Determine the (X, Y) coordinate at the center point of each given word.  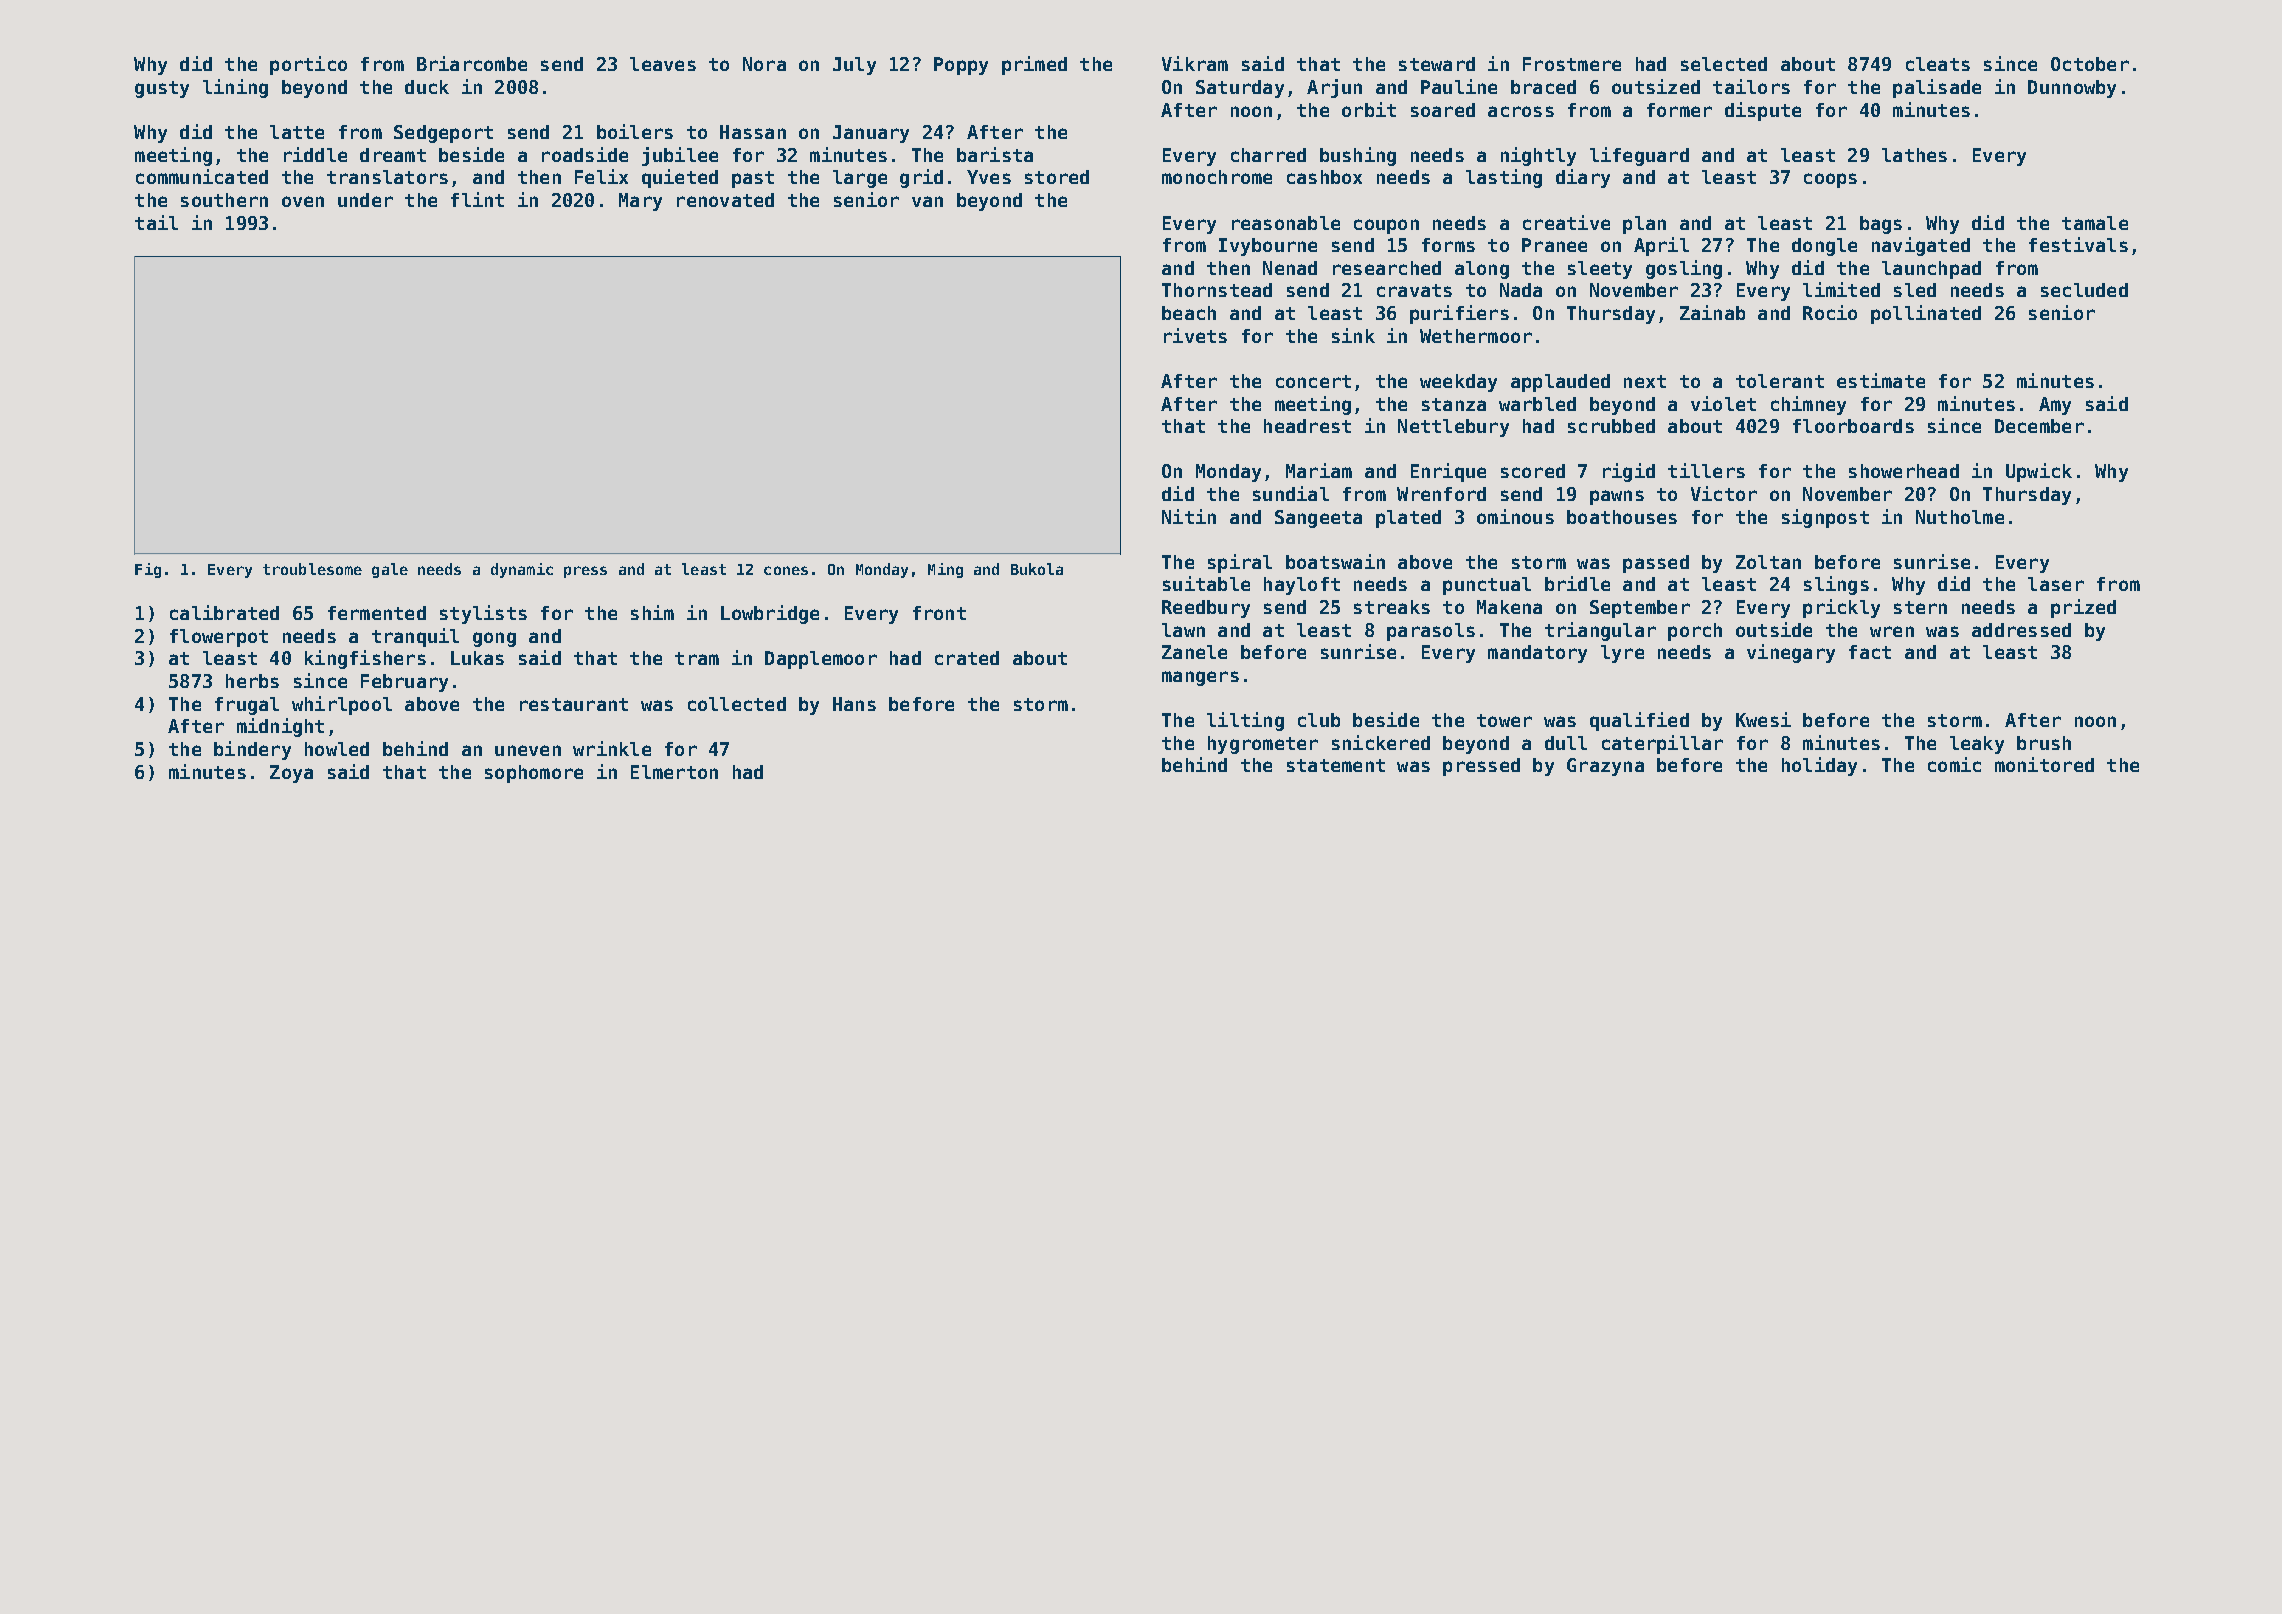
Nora (764, 64)
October (2090, 64)
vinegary (1791, 653)
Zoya (291, 774)
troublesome (312, 569)
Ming (945, 570)
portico (308, 65)
